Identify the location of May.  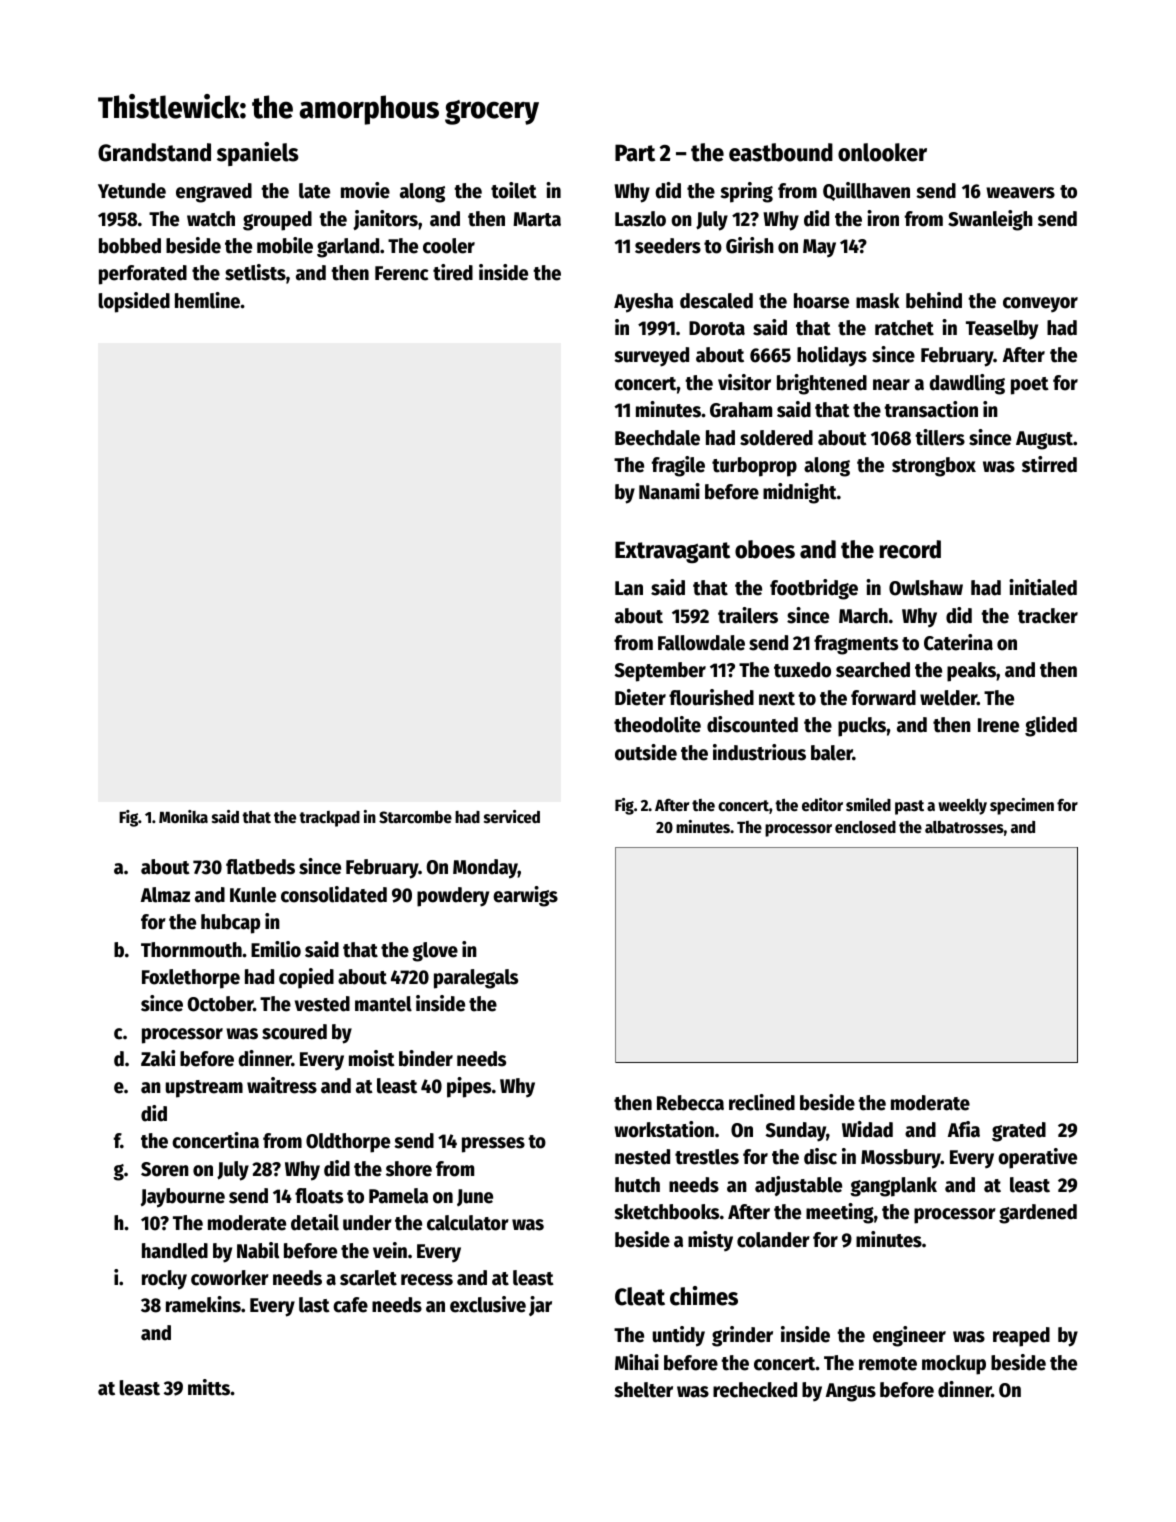
(819, 248).
